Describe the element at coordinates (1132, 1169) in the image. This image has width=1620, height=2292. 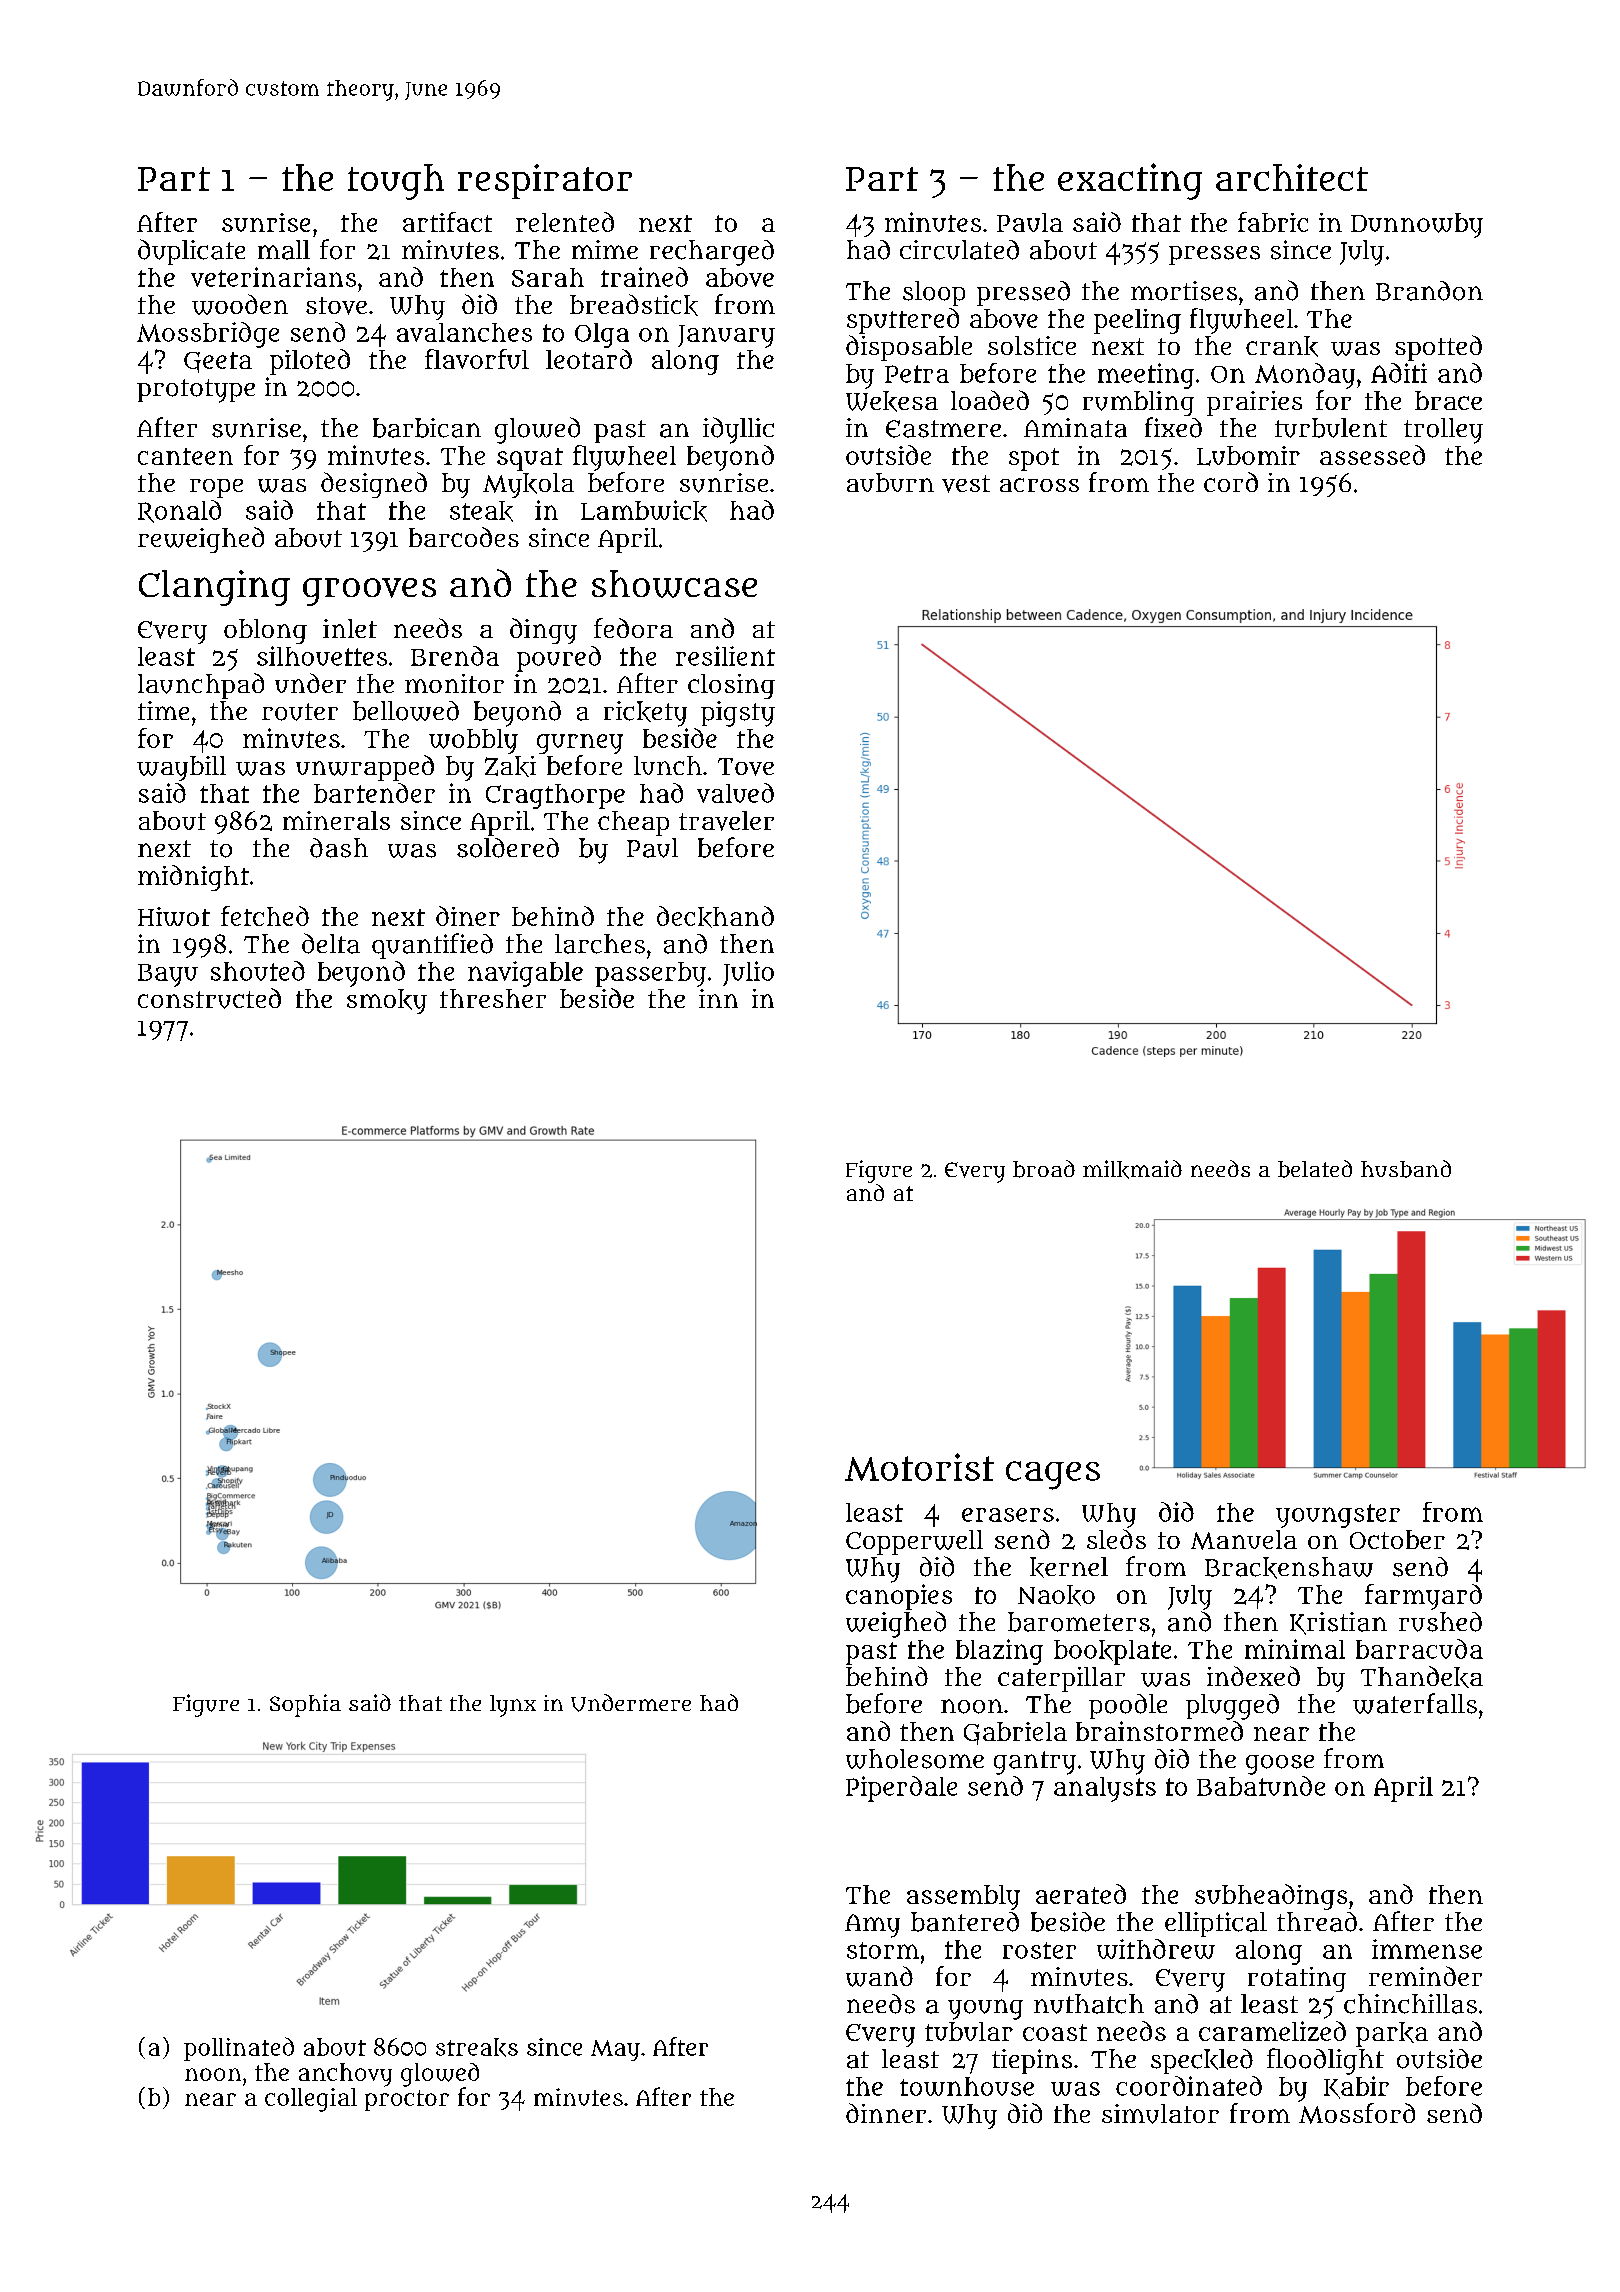
I see `milkmaid` at that location.
